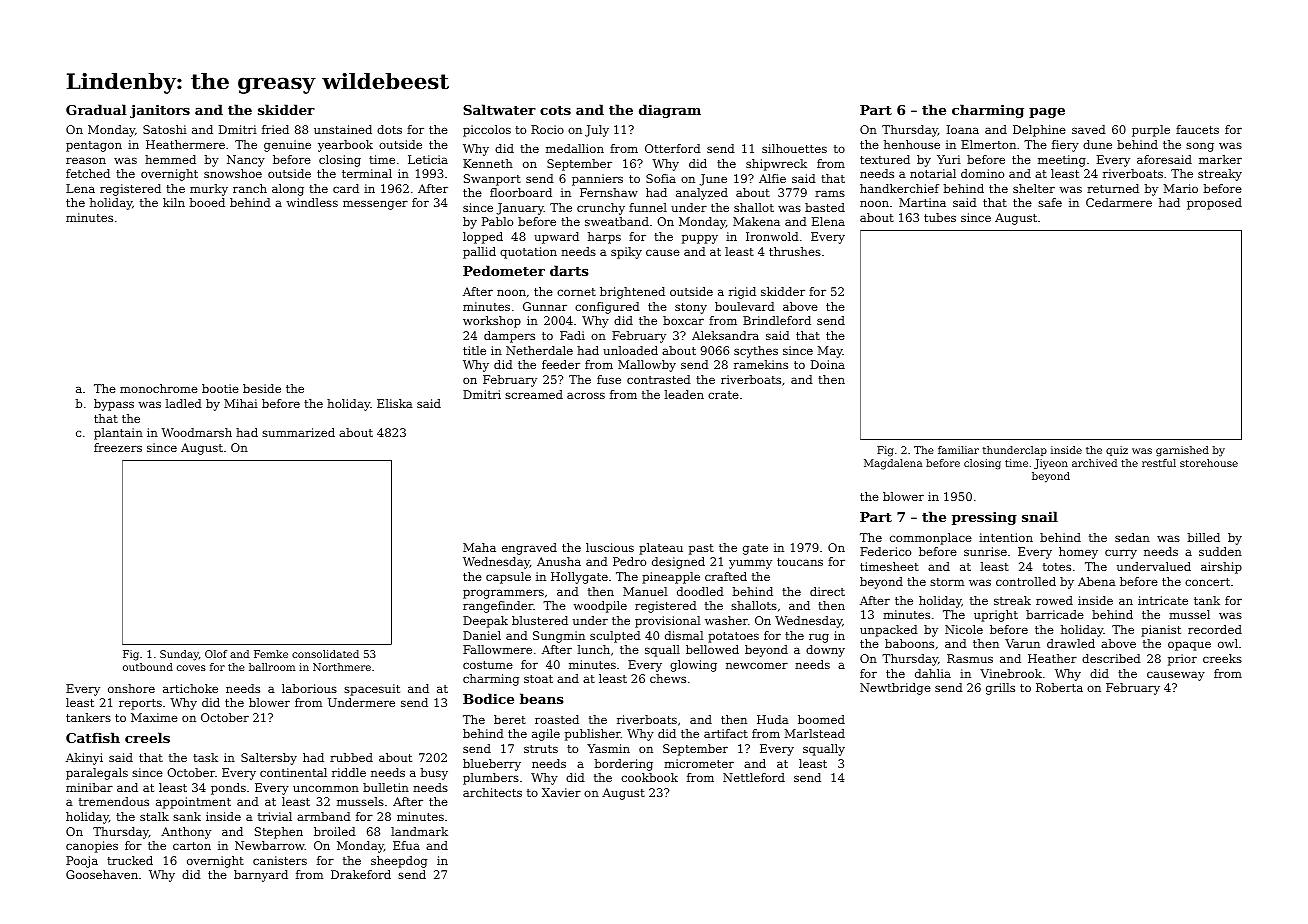 The height and width of the screenshot is (924, 1308). Describe the element at coordinates (160, 111) in the screenshot. I see `janitors` at that location.
